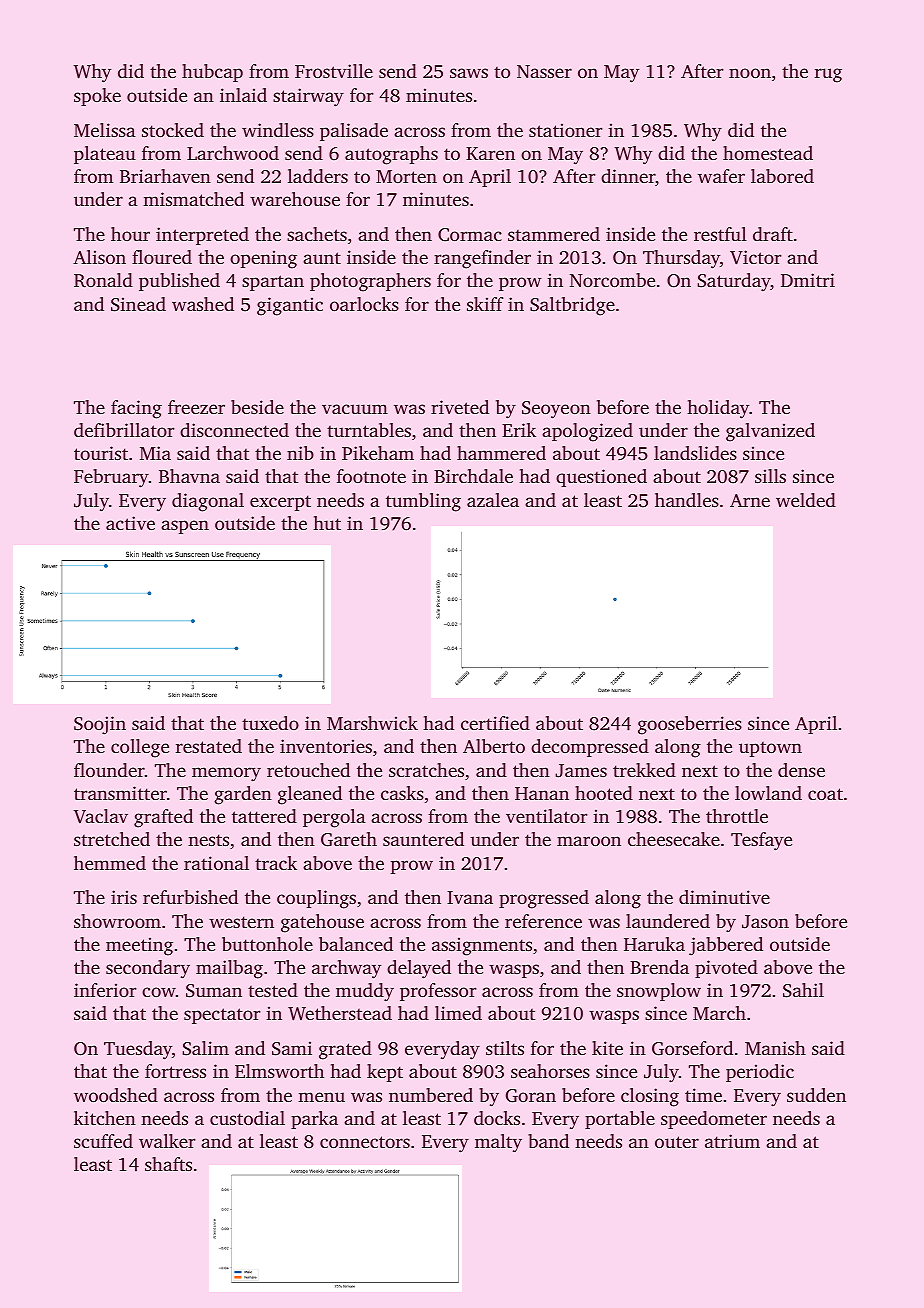  What do you see at coordinates (103, 1141) in the page?
I see `scuffed` at bounding box center [103, 1141].
